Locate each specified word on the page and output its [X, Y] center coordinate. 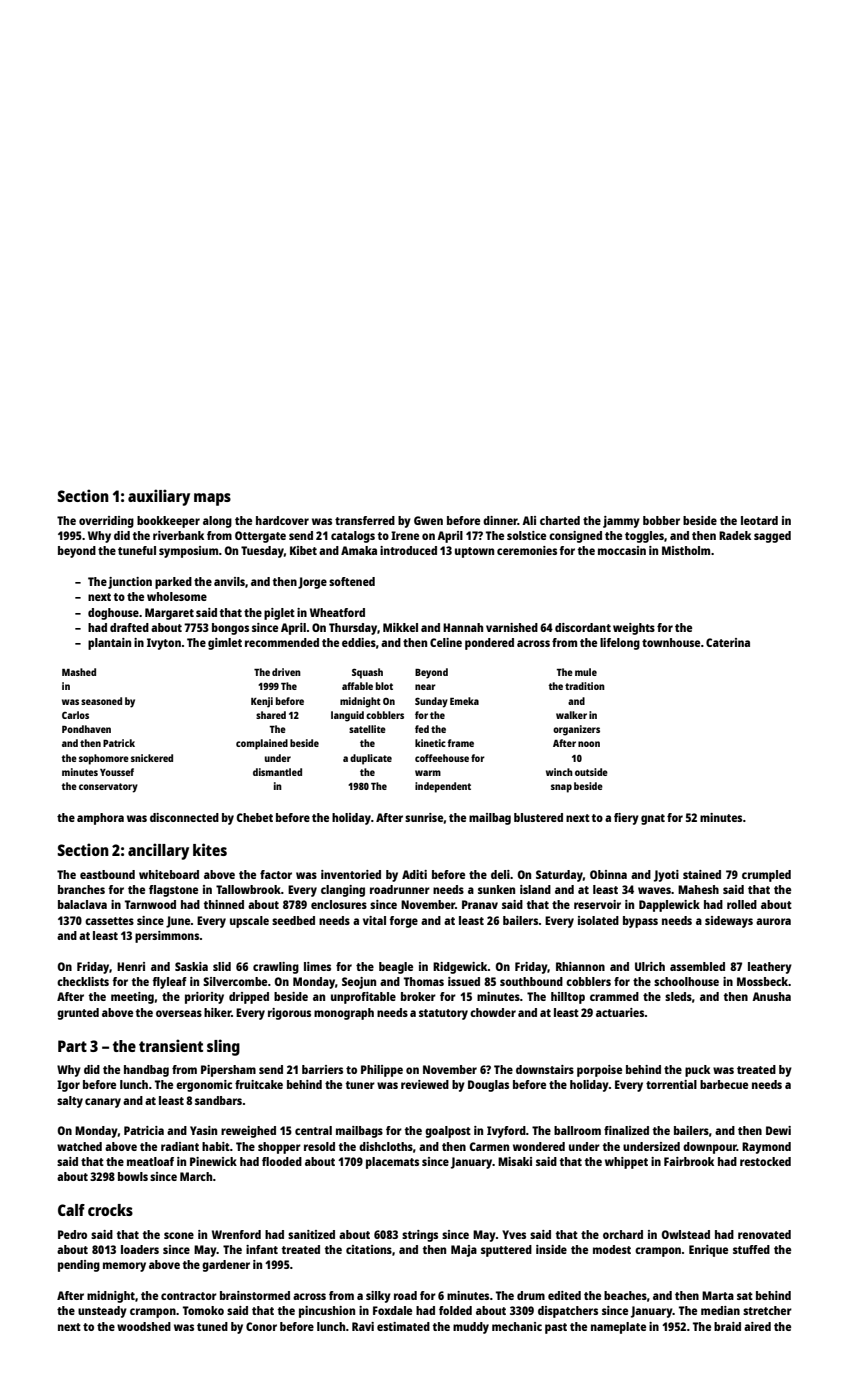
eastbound [107, 874]
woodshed [144, 1326]
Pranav [480, 904]
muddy [471, 1328]
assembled [697, 966]
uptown [474, 552]
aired [757, 1326]
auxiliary [159, 497]
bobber [661, 520]
